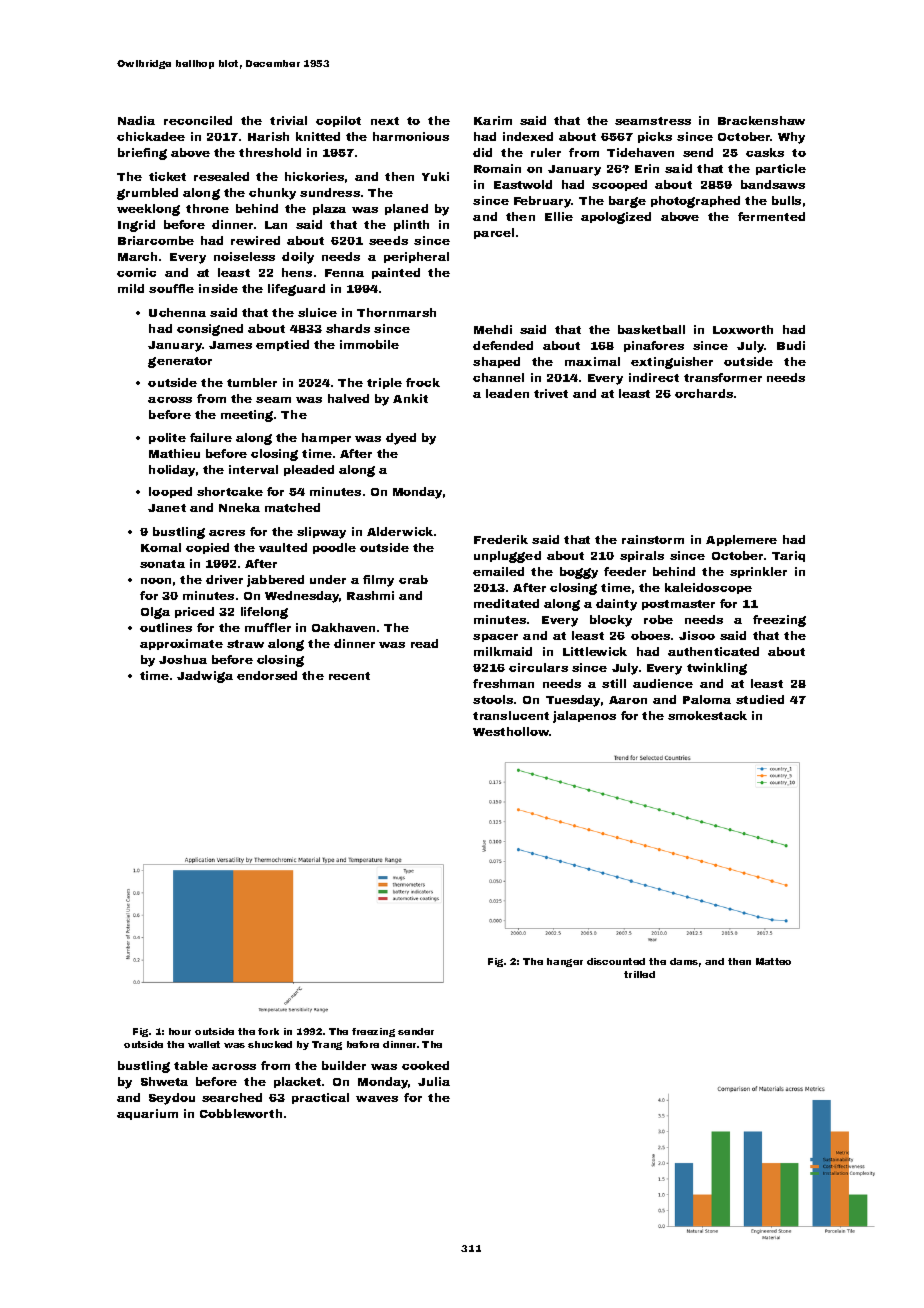 The height and width of the screenshot is (1308, 924). What do you see at coordinates (198, 120) in the screenshot?
I see `reconciled` at bounding box center [198, 120].
